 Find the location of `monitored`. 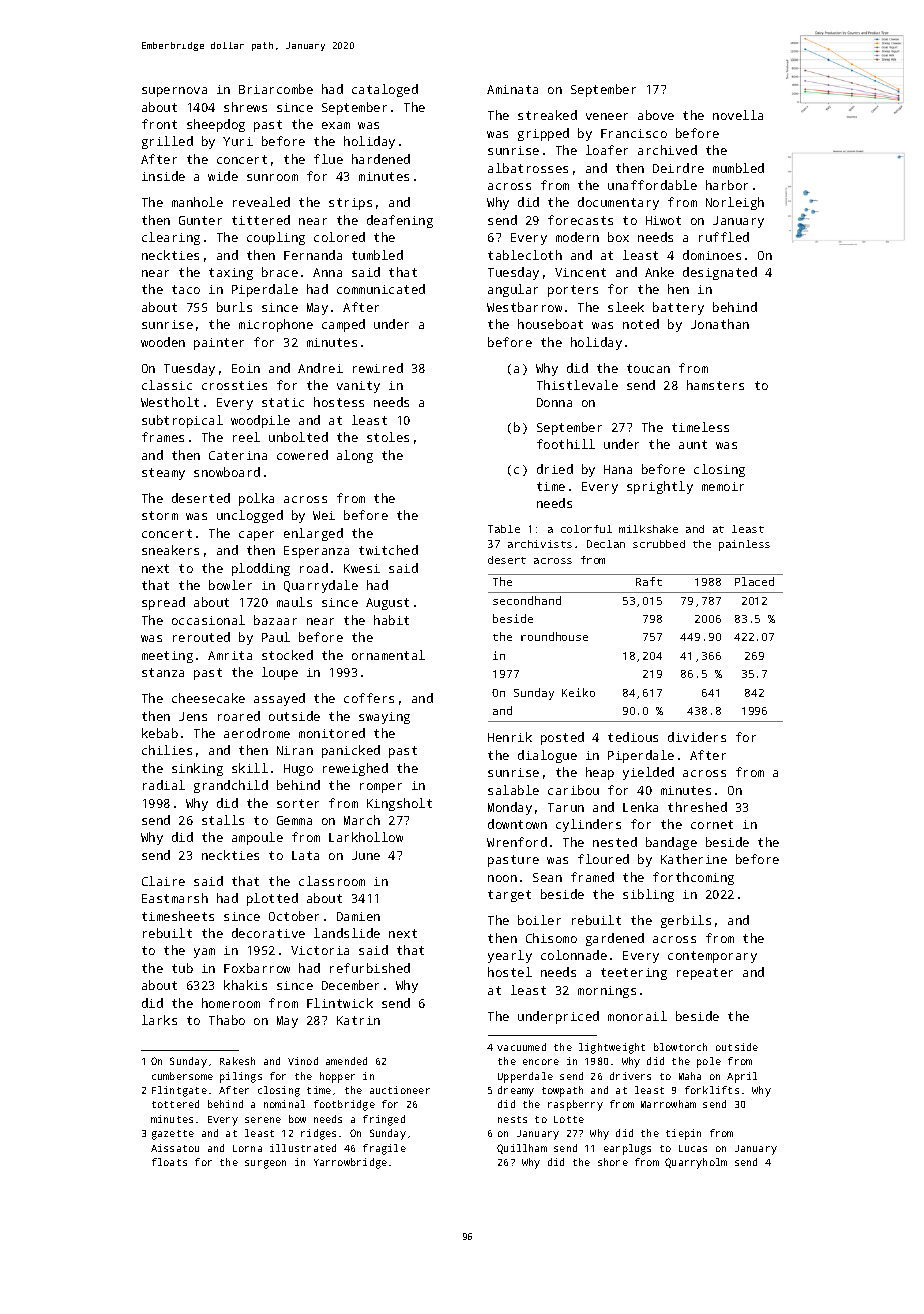

monitored is located at coordinates (332, 733).
